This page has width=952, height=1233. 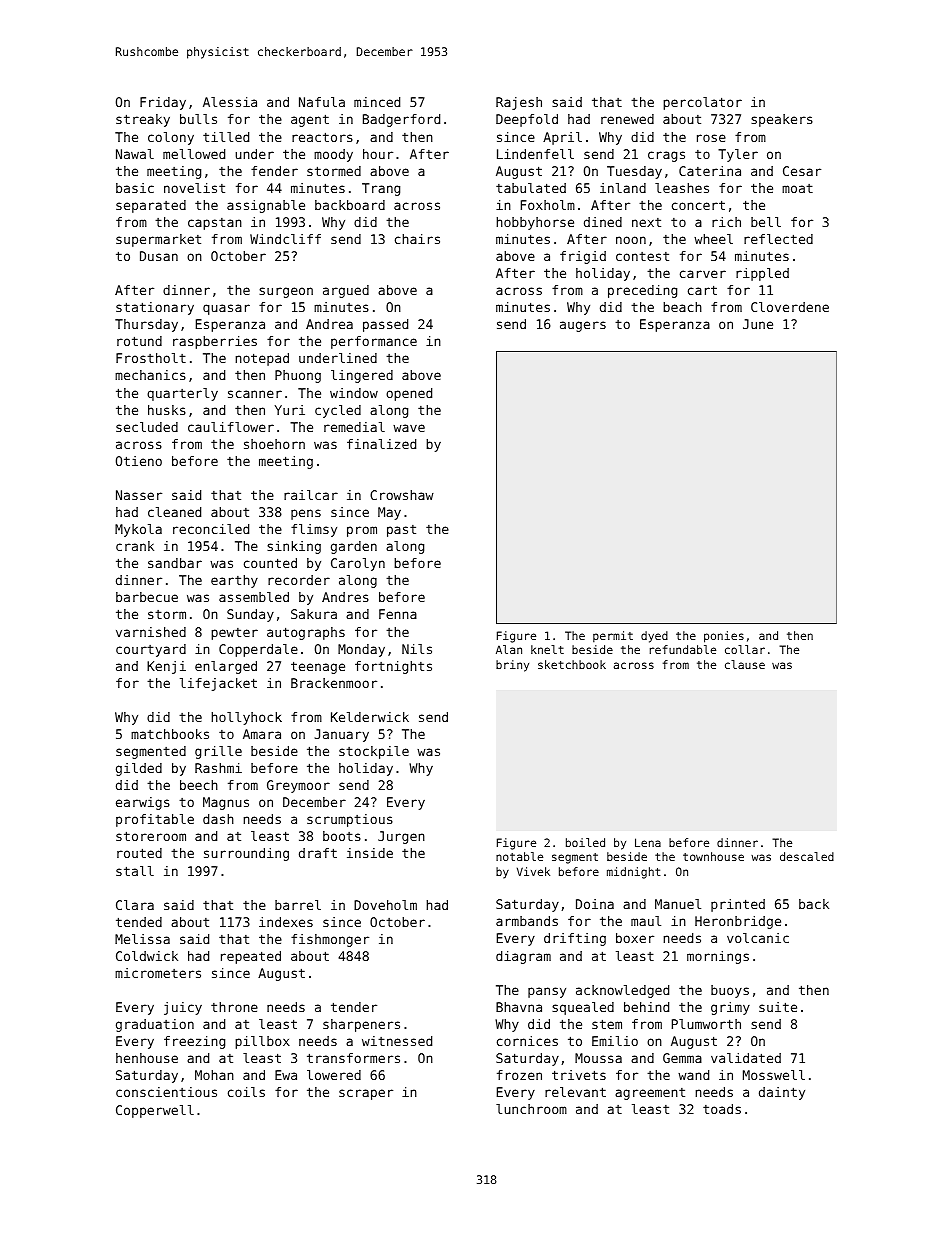 What do you see at coordinates (385, 325) in the page?
I see `passed` at bounding box center [385, 325].
